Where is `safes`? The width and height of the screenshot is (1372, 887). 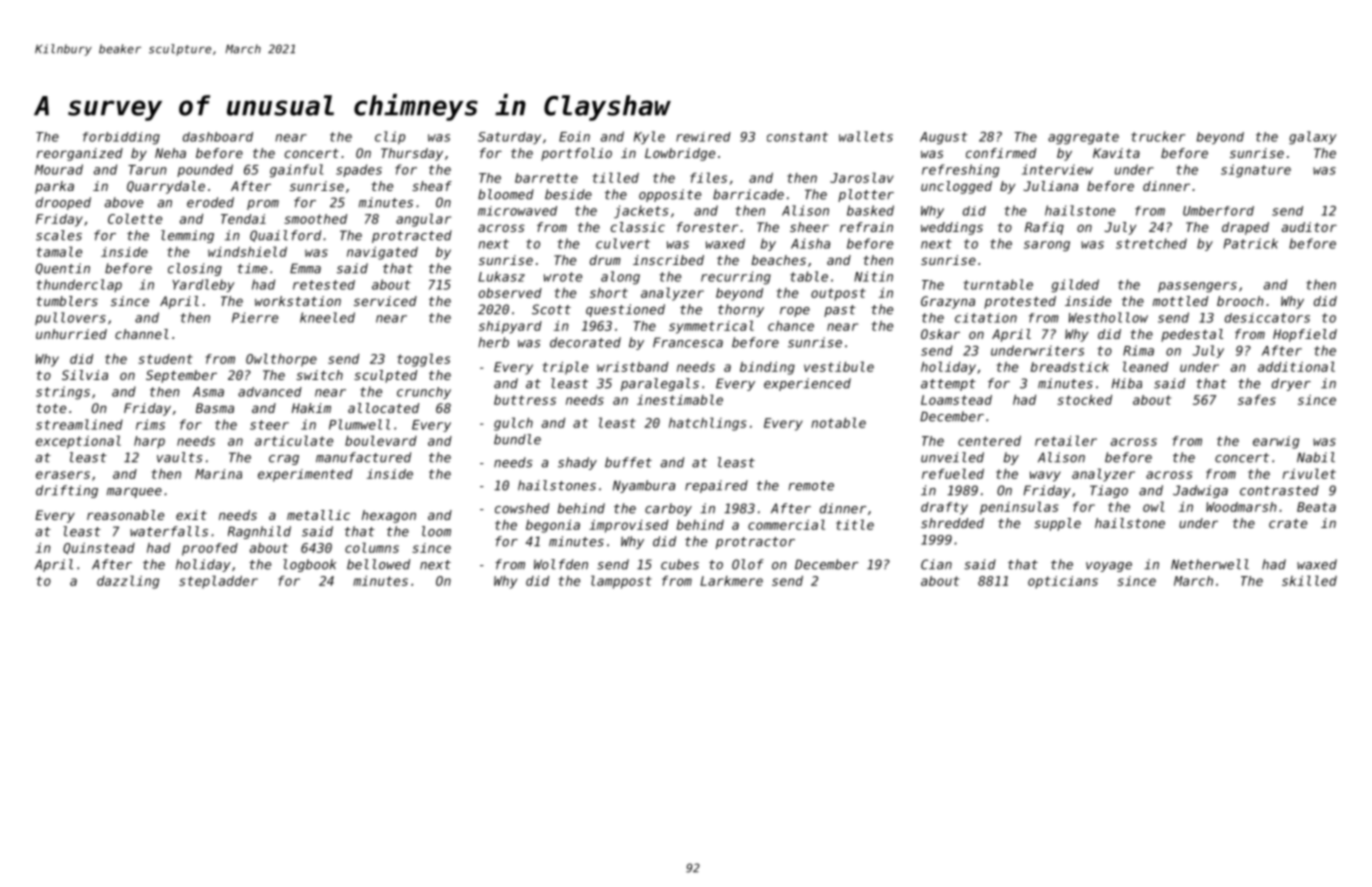 safes is located at coordinates (1257, 400).
